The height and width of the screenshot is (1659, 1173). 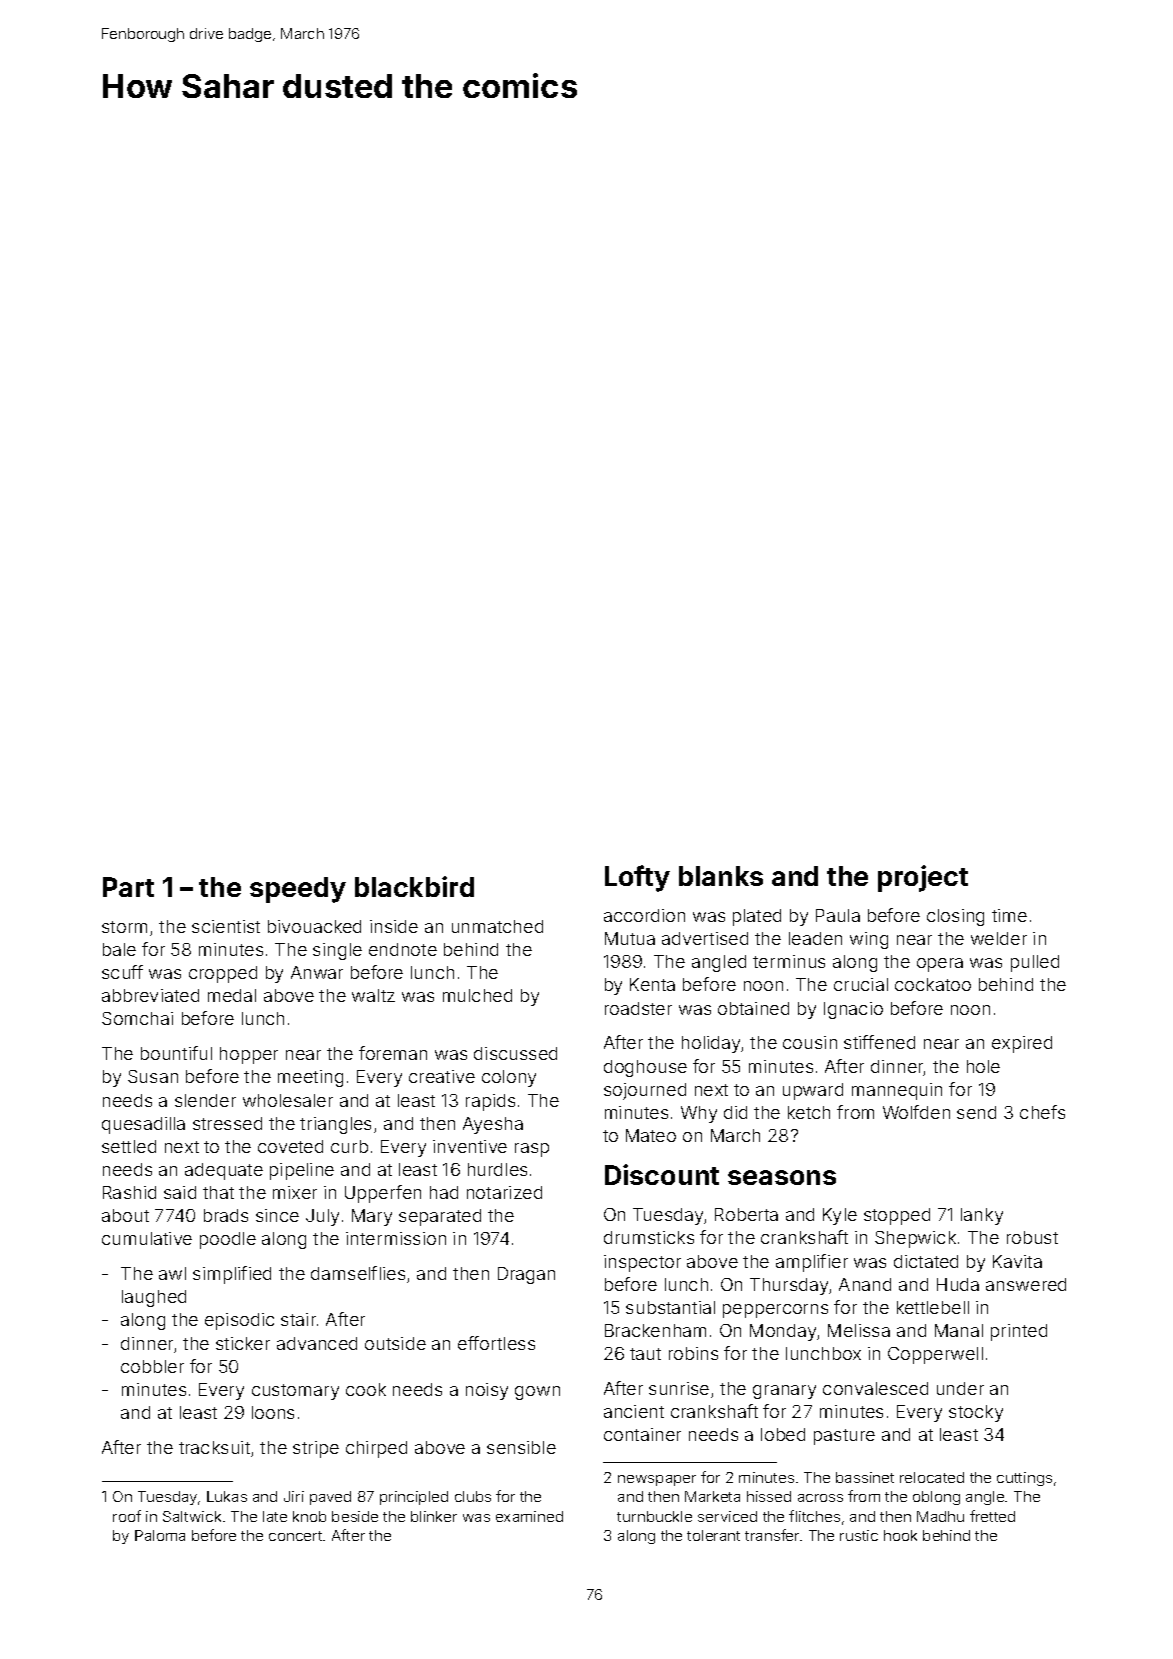 What do you see at coordinates (844, 1437) in the screenshot?
I see `pasture` at bounding box center [844, 1437].
